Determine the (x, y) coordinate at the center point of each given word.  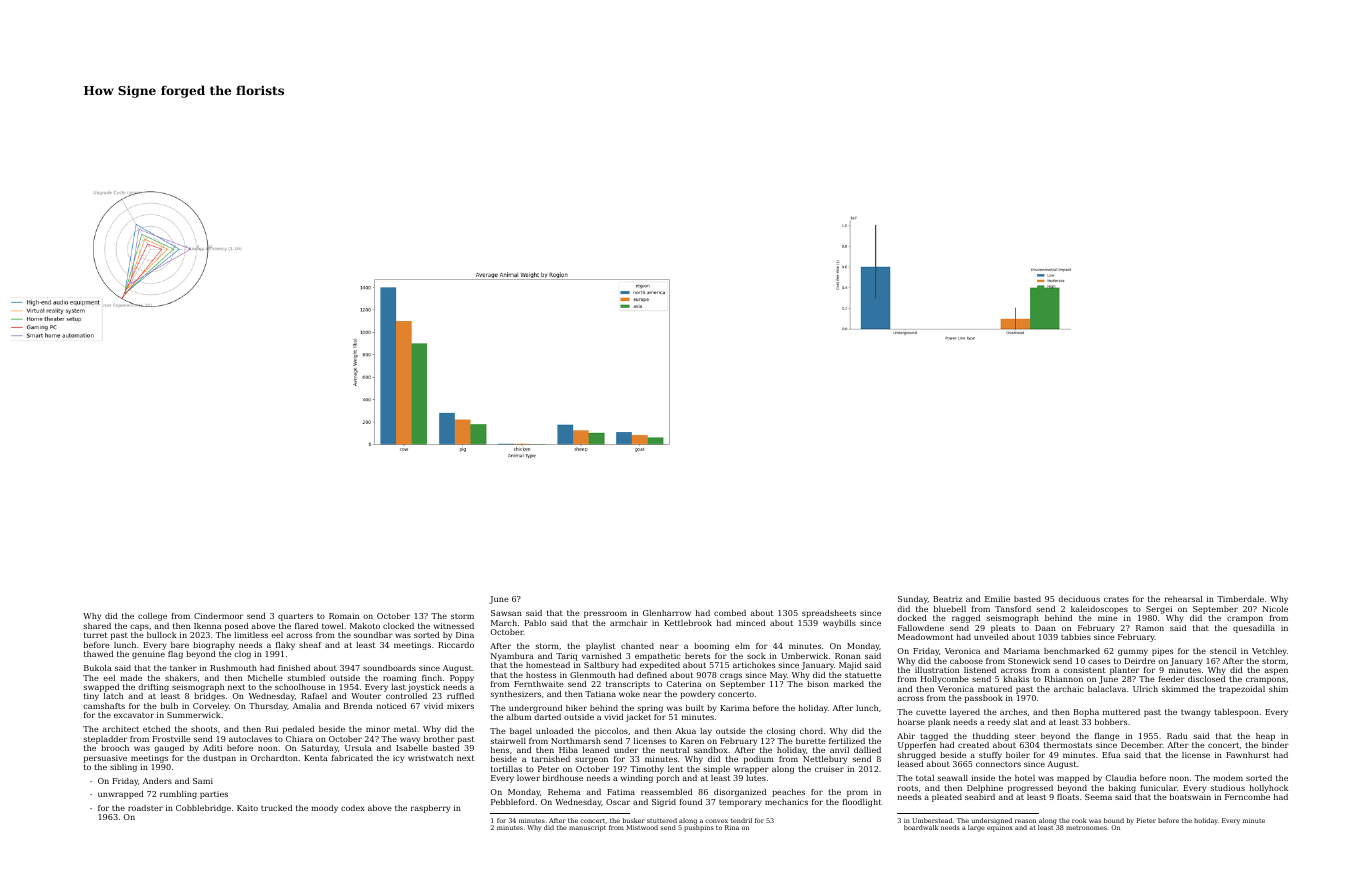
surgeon (591, 760)
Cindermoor (218, 616)
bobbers (1111, 722)
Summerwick (194, 715)
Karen (692, 741)
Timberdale (1240, 599)
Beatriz (947, 599)
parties (214, 795)
